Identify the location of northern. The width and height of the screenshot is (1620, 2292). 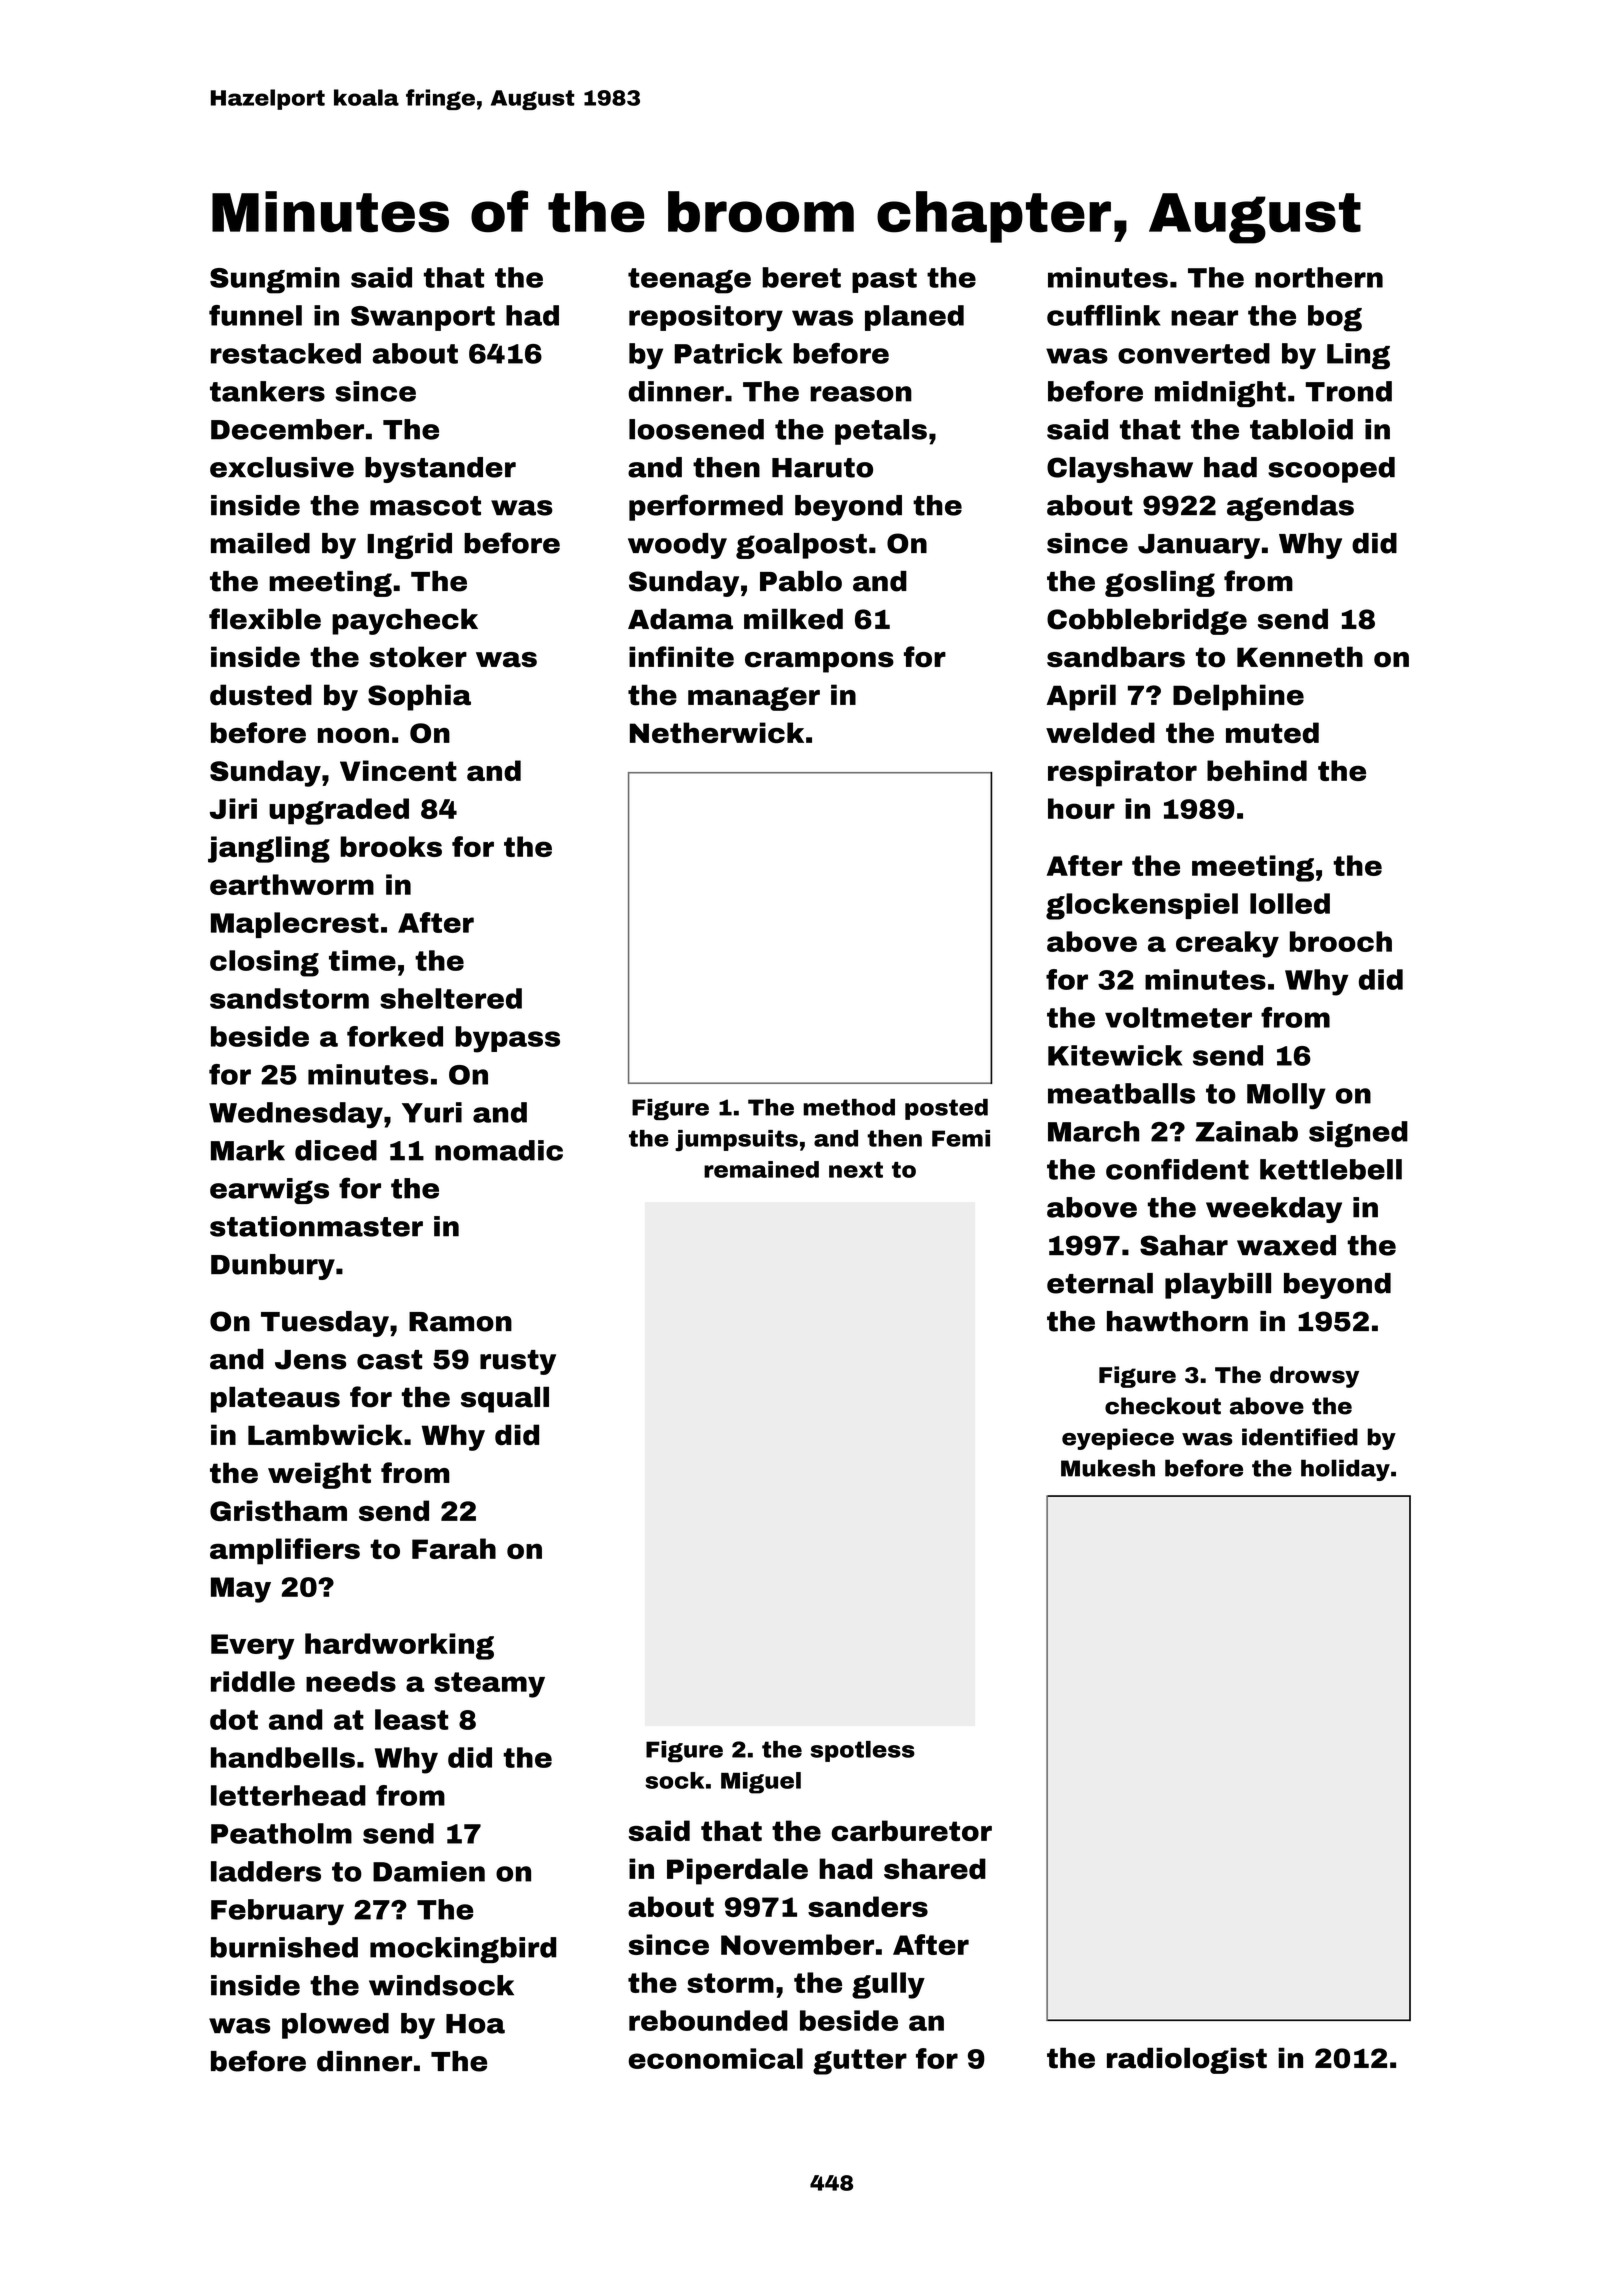
(1319, 277).
